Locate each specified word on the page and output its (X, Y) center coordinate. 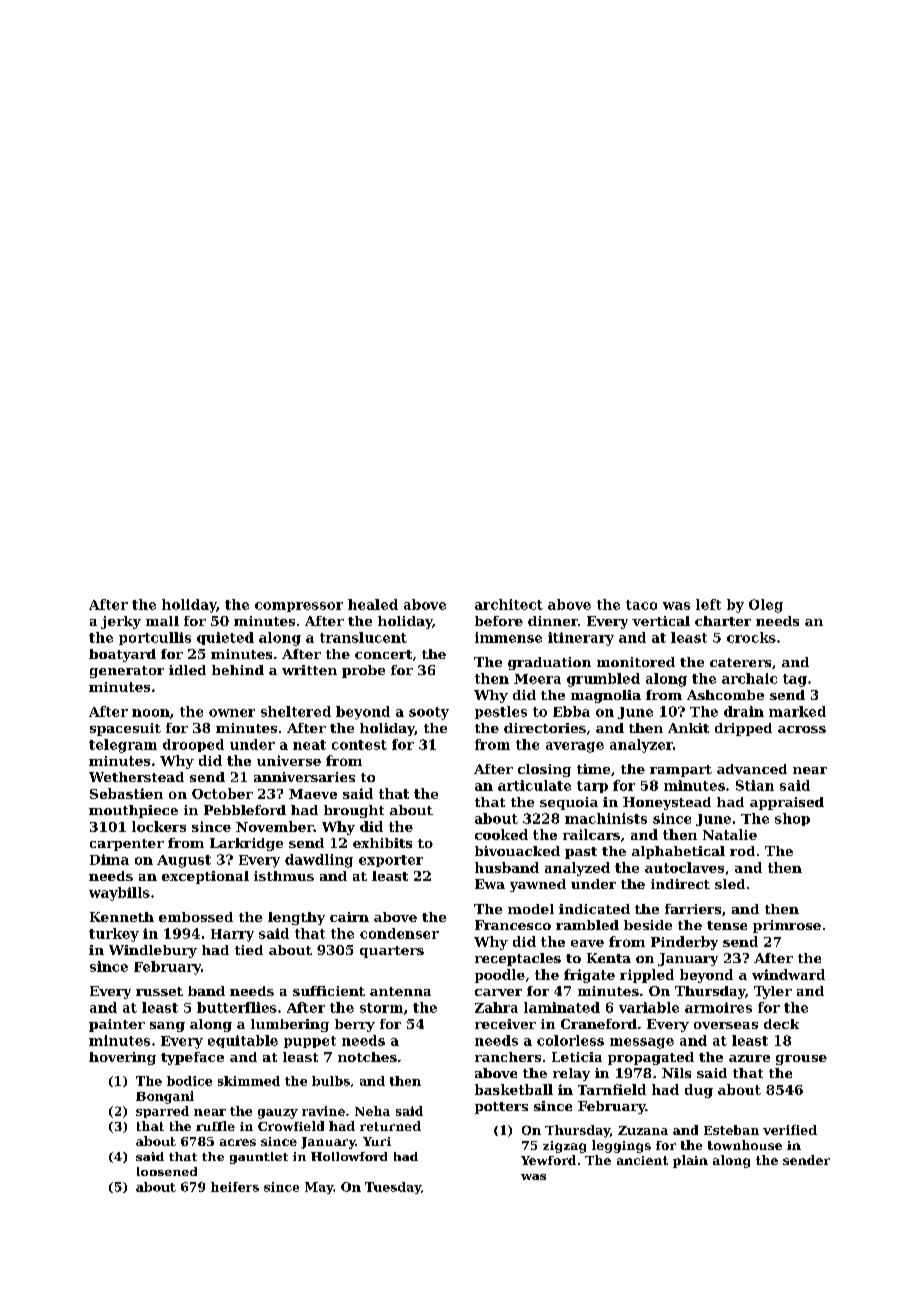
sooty (429, 713)
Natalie (730, 834)
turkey (114, 935)
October (222, 793)
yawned (538, 885)
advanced (752, 769)
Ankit (688, 728)
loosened (167, 1171)
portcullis (155, 638)
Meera (537, 679)
